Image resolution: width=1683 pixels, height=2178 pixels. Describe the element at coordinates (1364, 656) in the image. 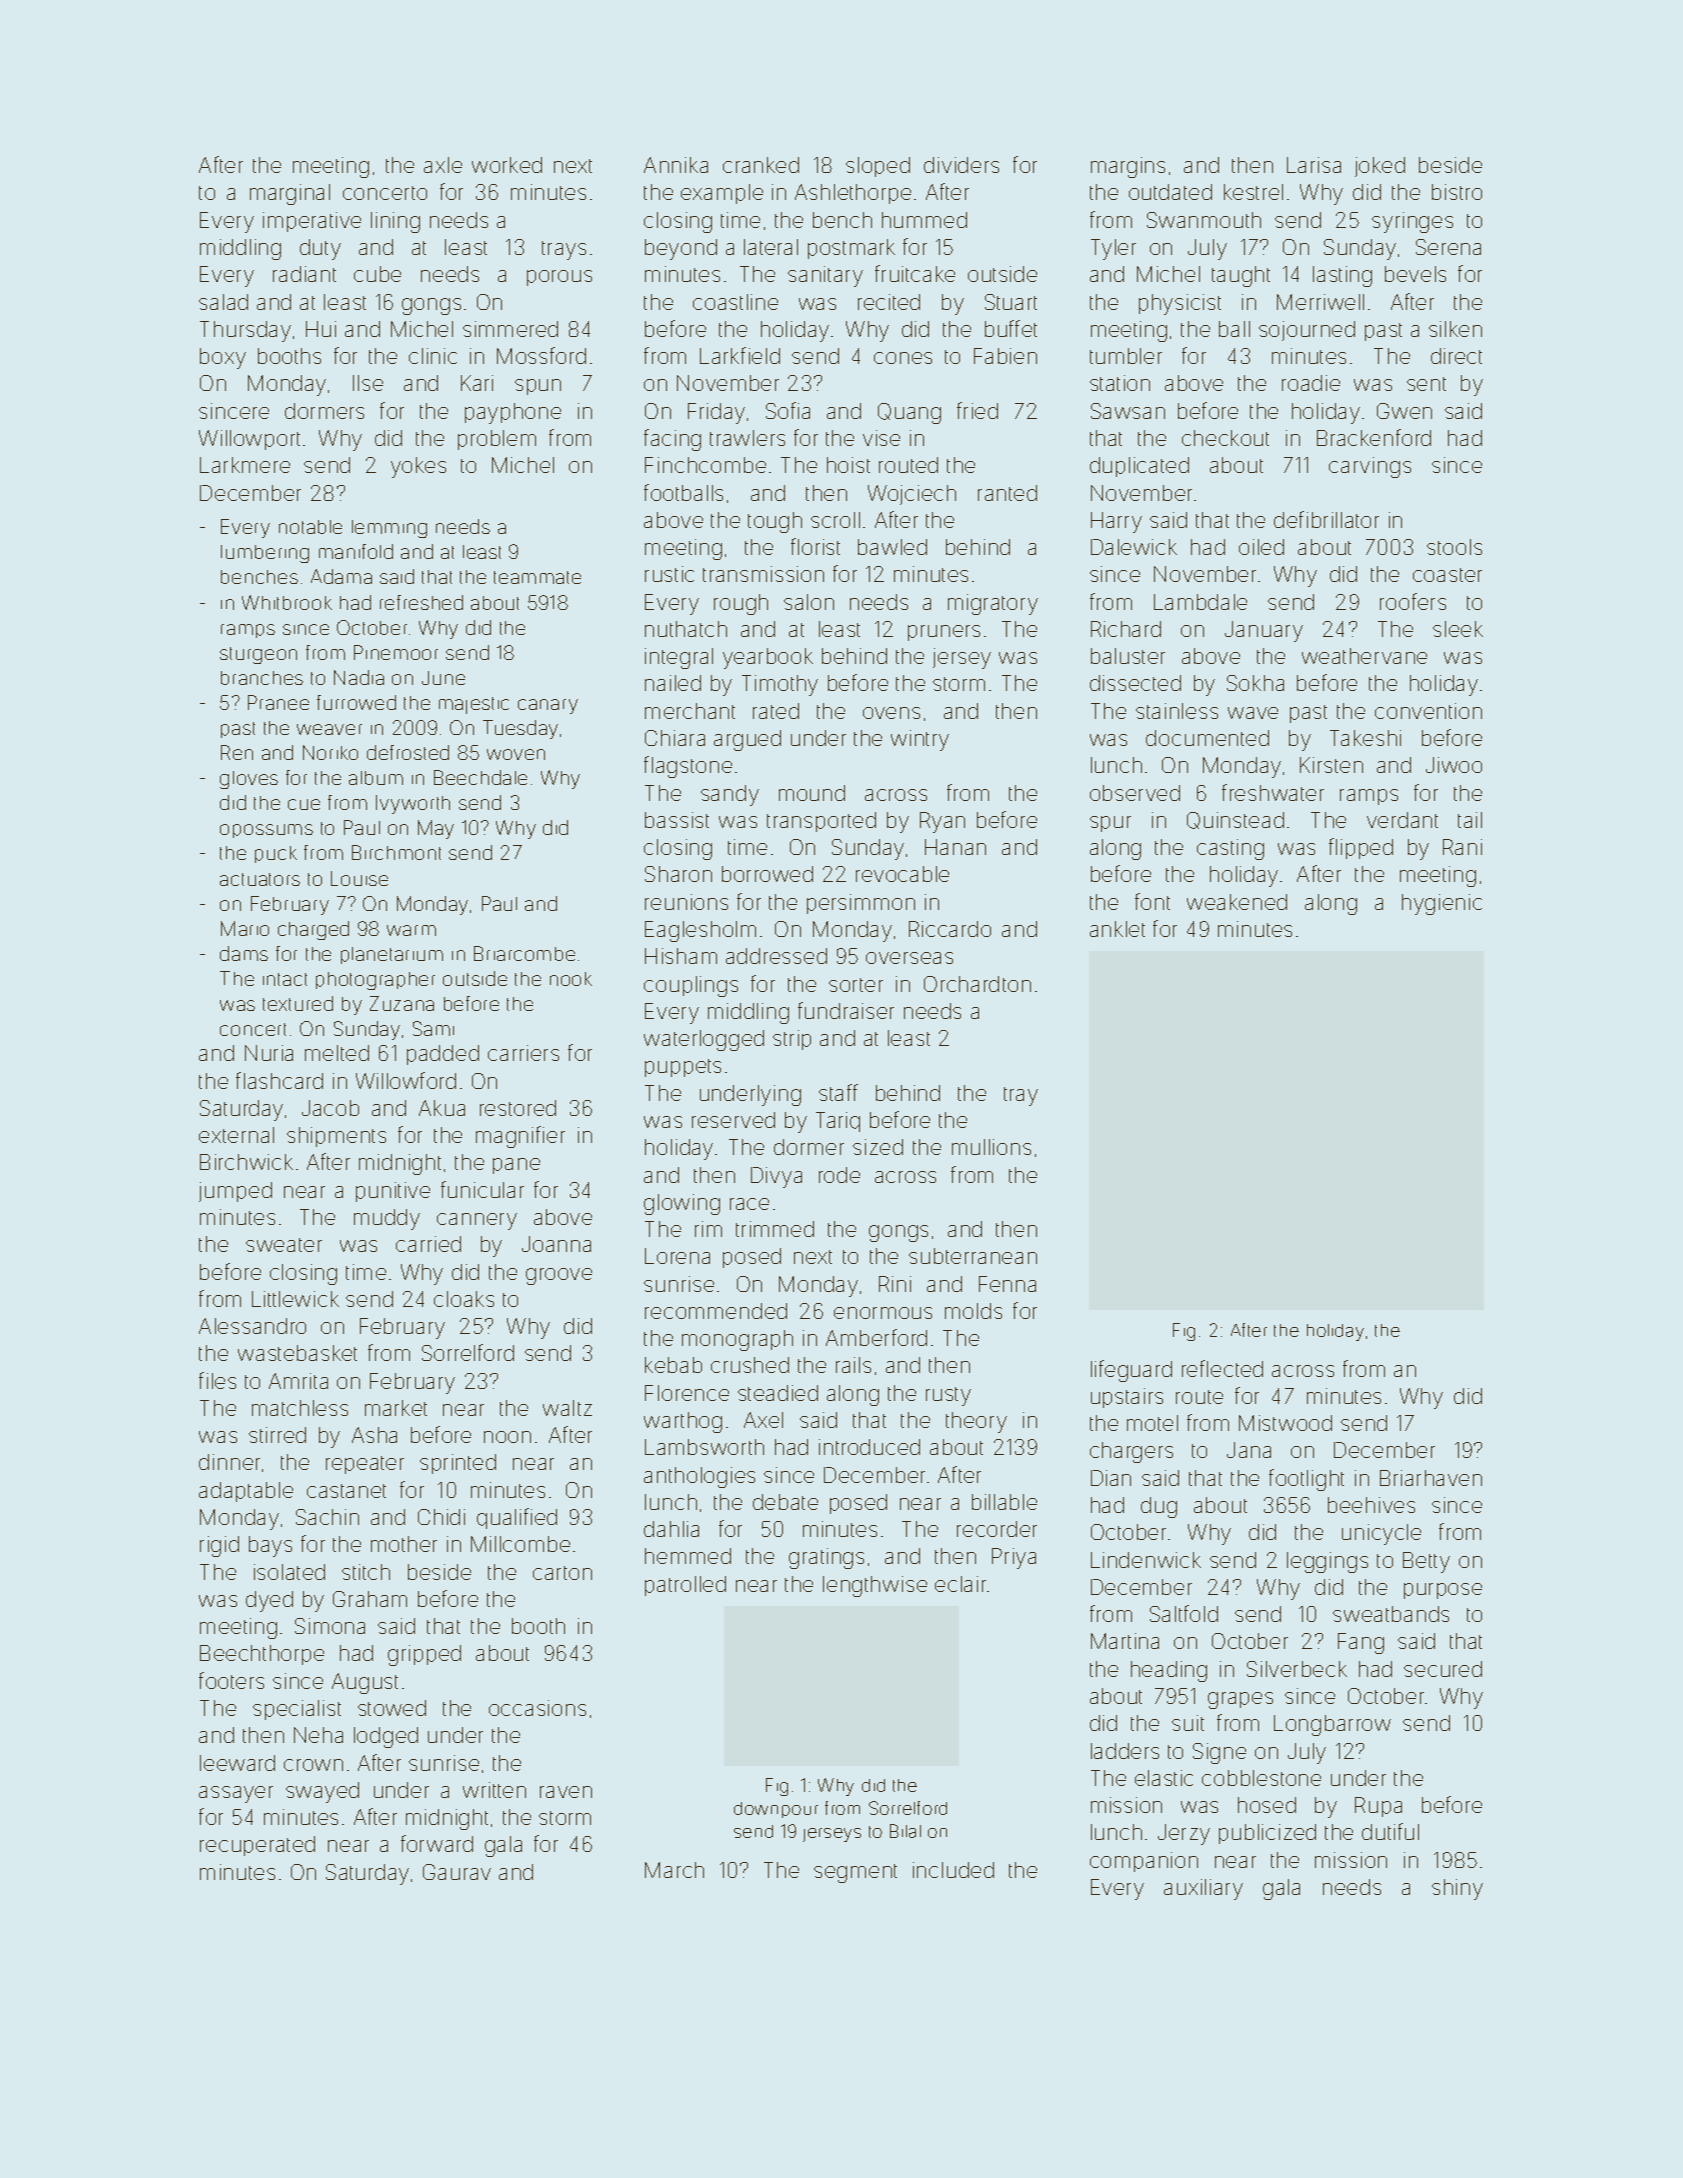

I see `weathervane` at that location.
